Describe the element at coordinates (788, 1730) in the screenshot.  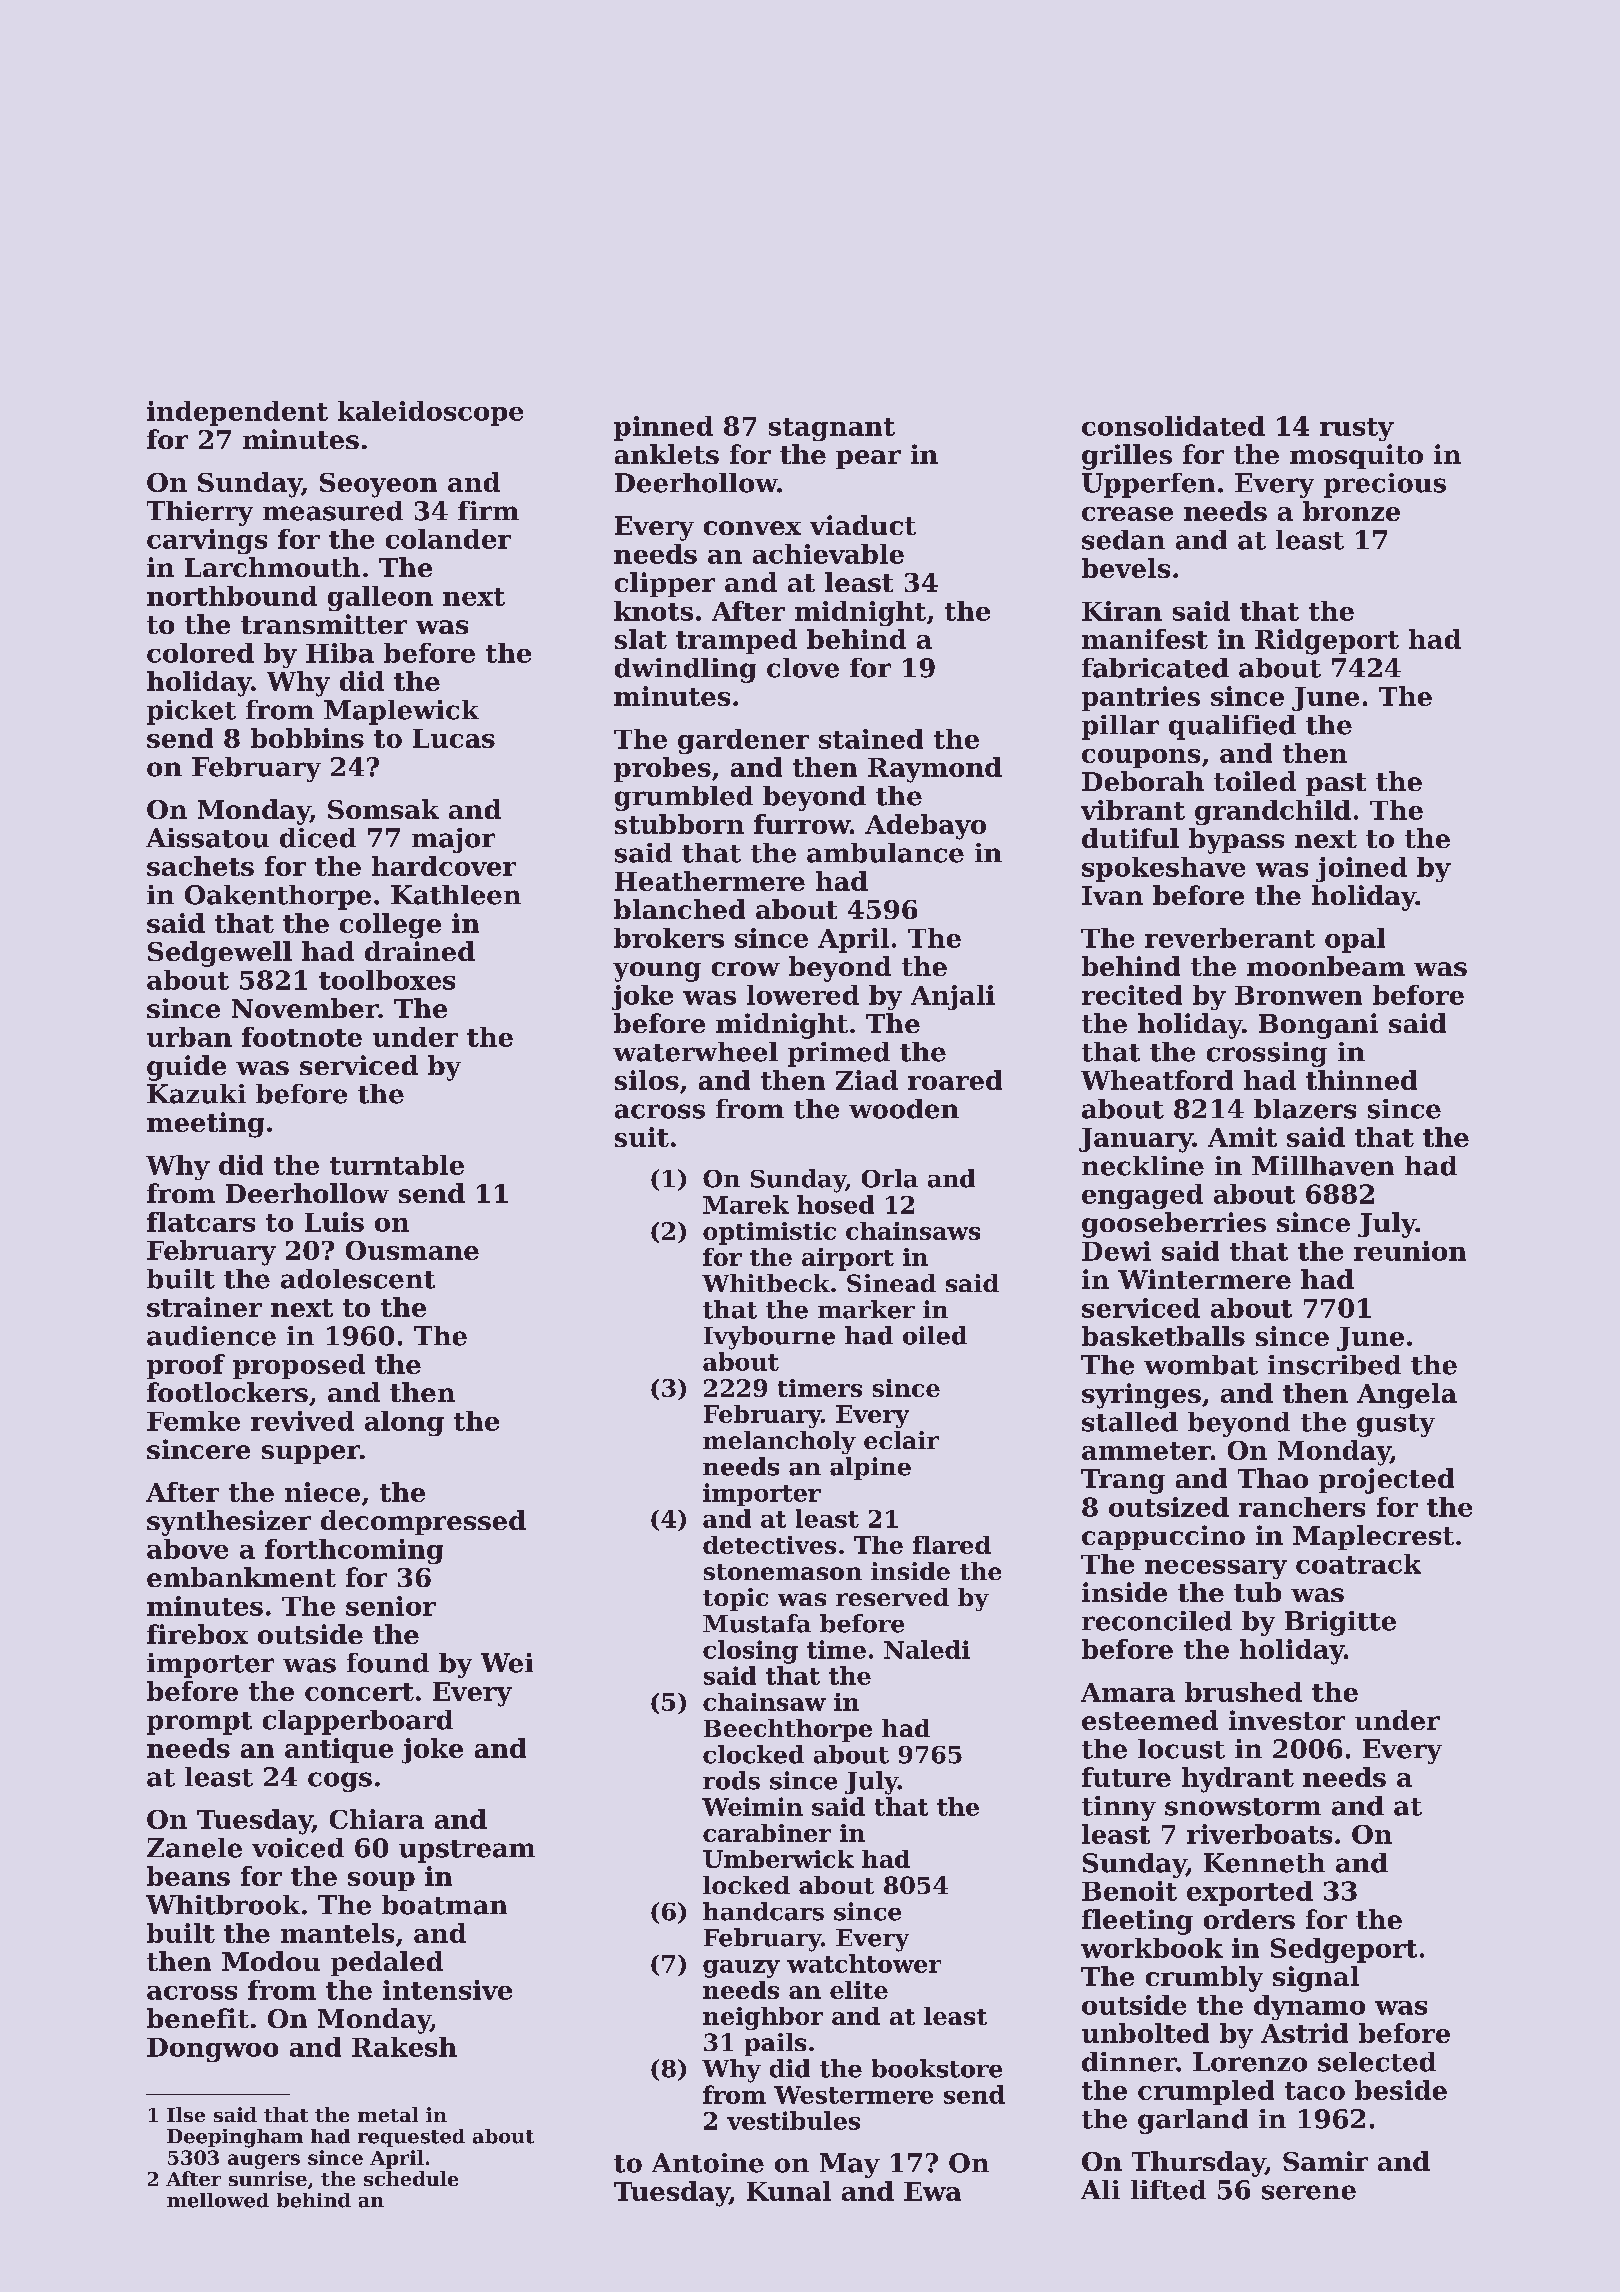
I see `Beechthorpe` at that location.
